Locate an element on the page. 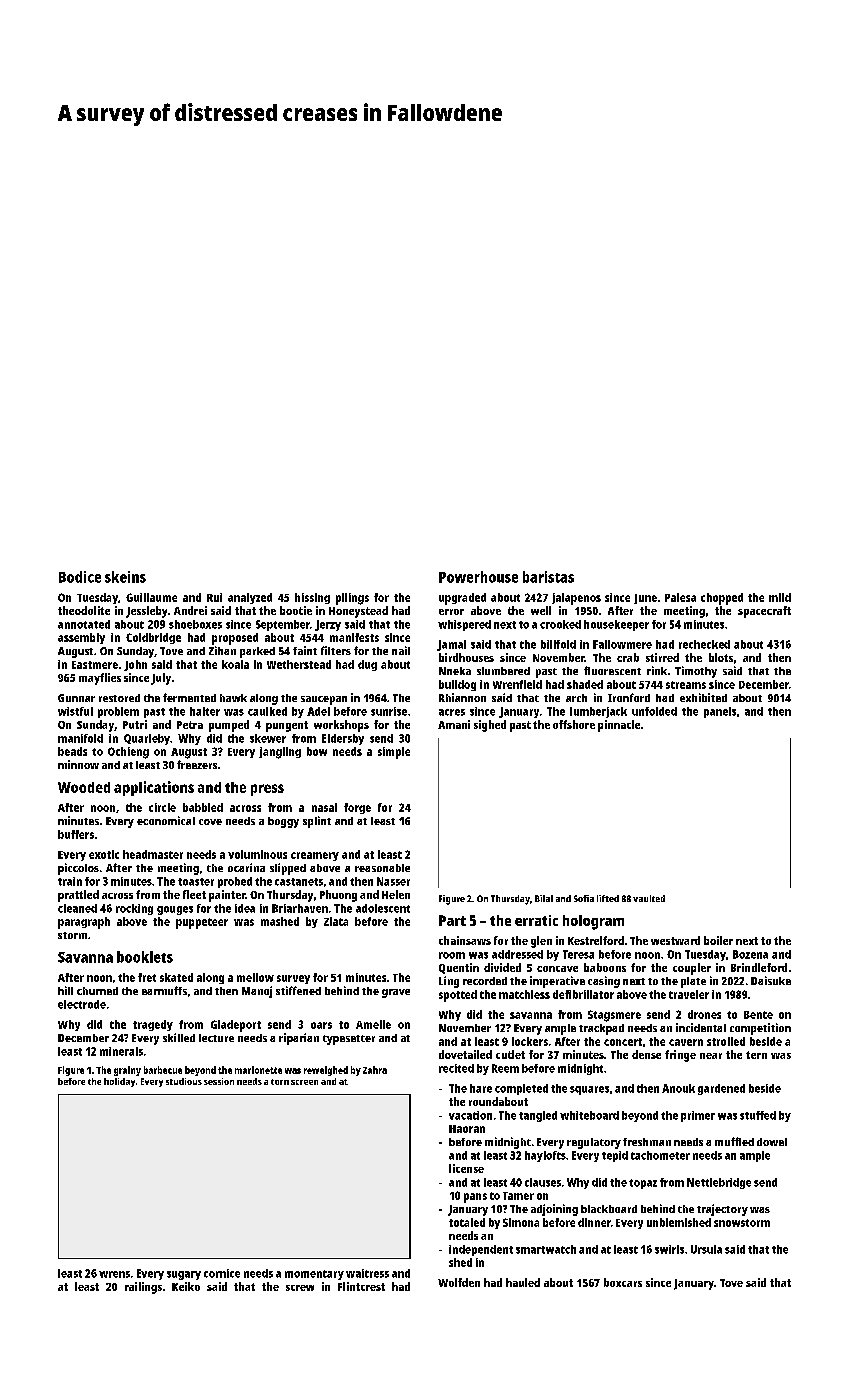 This image has height=1400, width=849. panels is located at coordinates (720, 712).
